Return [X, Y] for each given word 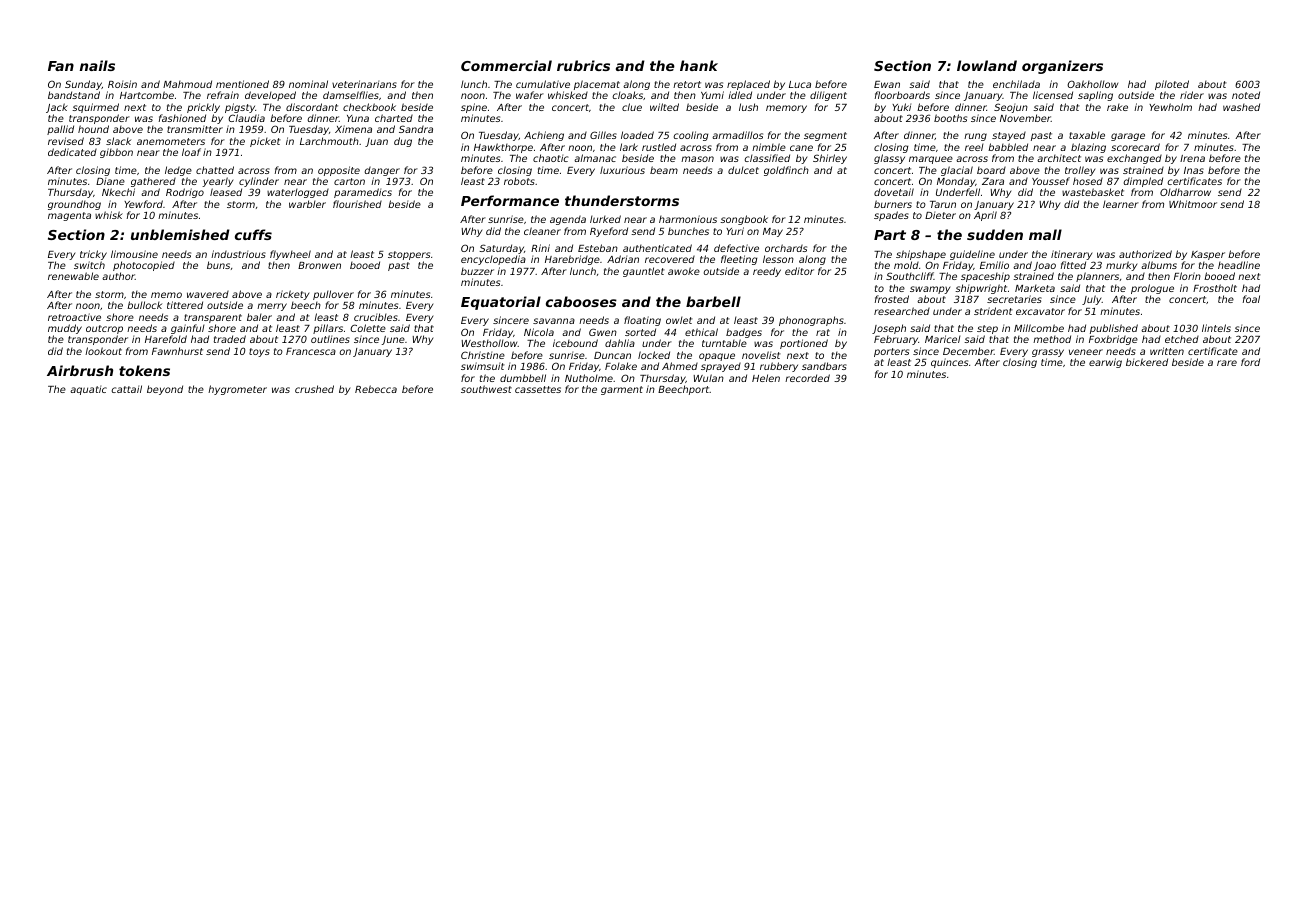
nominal [308, 84]
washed [1241, 107]
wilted [664, 107]
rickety [292, 295]
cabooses [581, 301]
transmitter [195, 129]
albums [1159, 265]
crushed [314, 389]
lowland [987, 65]
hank [699, 65]
